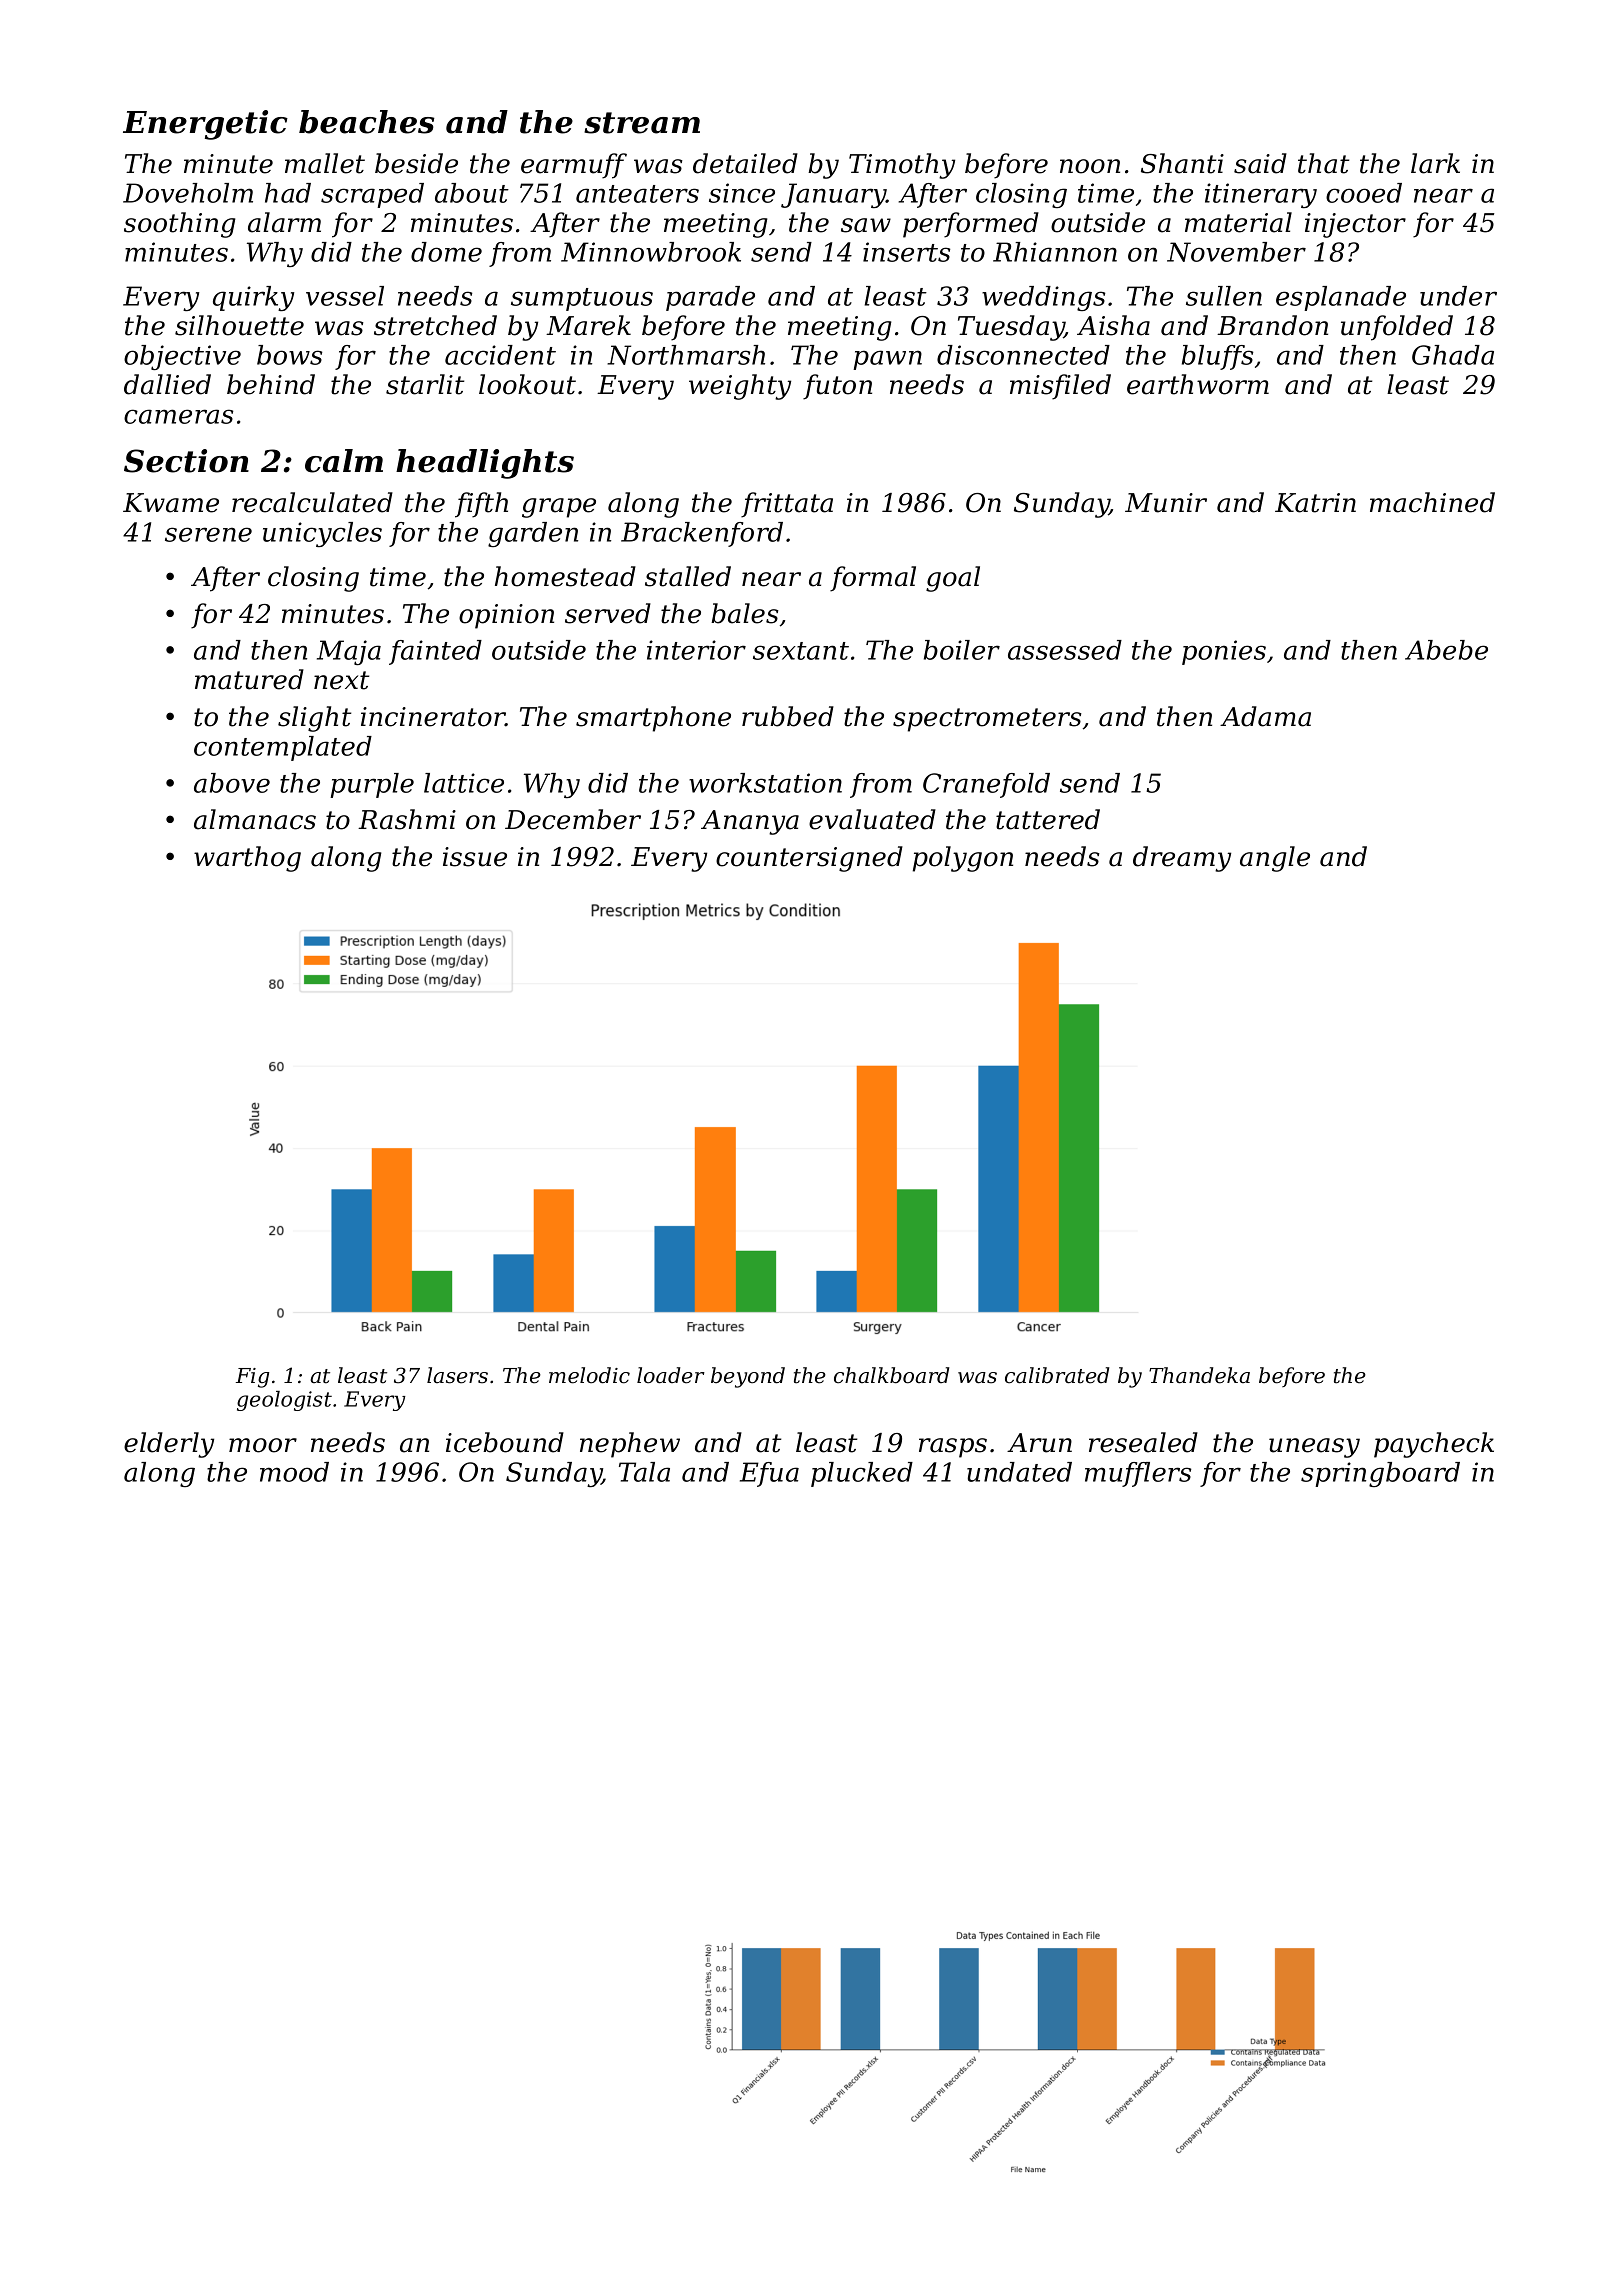 Image resolution: width=1620 pixels, height=2292 pixels. Describe the element at coordinates (902, 166) in the document. I see `Timothy` at that location.
